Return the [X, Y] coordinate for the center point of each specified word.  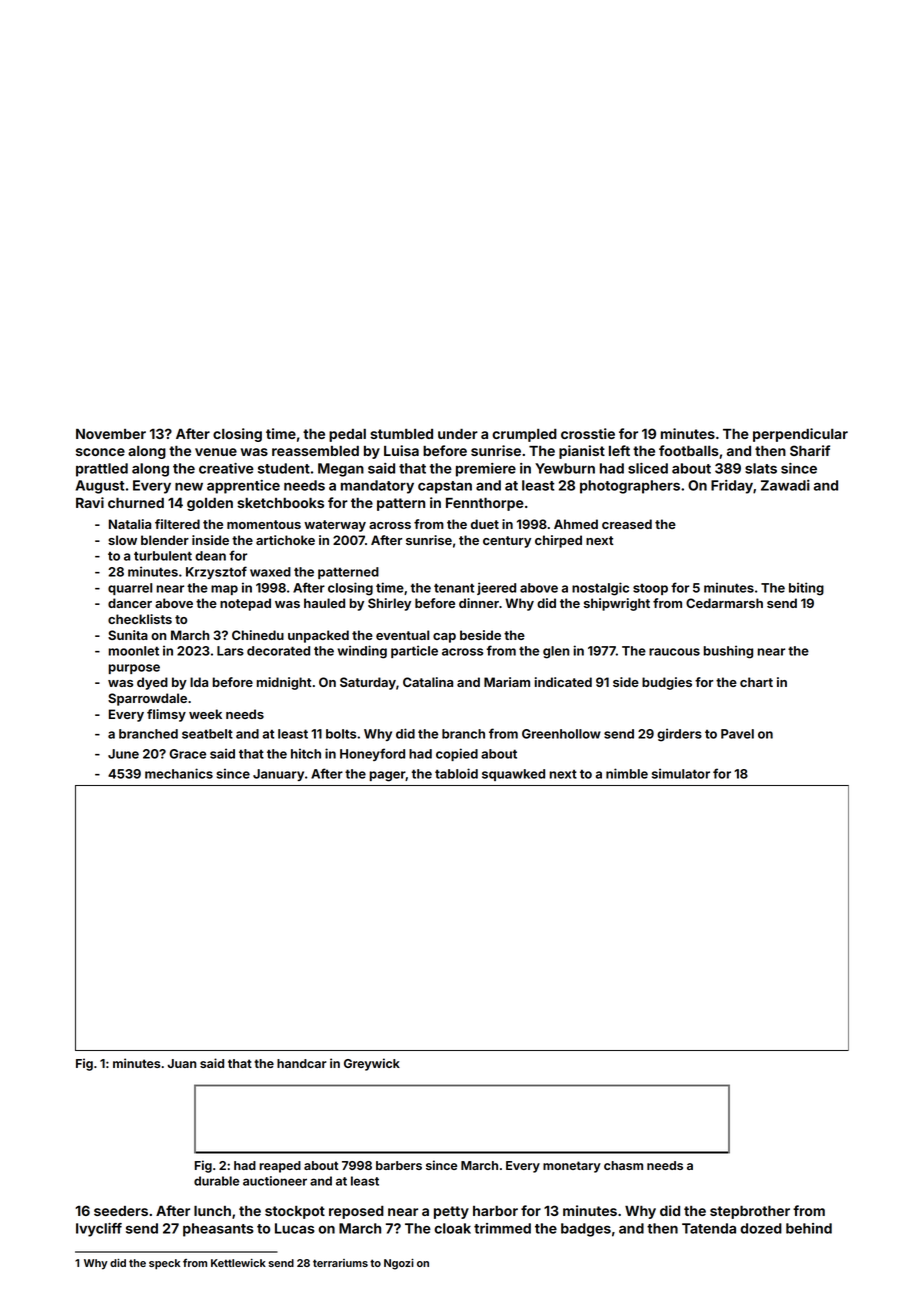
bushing [728, 652]
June [123, 754]
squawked [513, 775]
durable [216, 1181]
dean [210, 556]
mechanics [179, 773]
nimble [627, 773]
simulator [681, 773]
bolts [341, 734]
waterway [335, 526]
